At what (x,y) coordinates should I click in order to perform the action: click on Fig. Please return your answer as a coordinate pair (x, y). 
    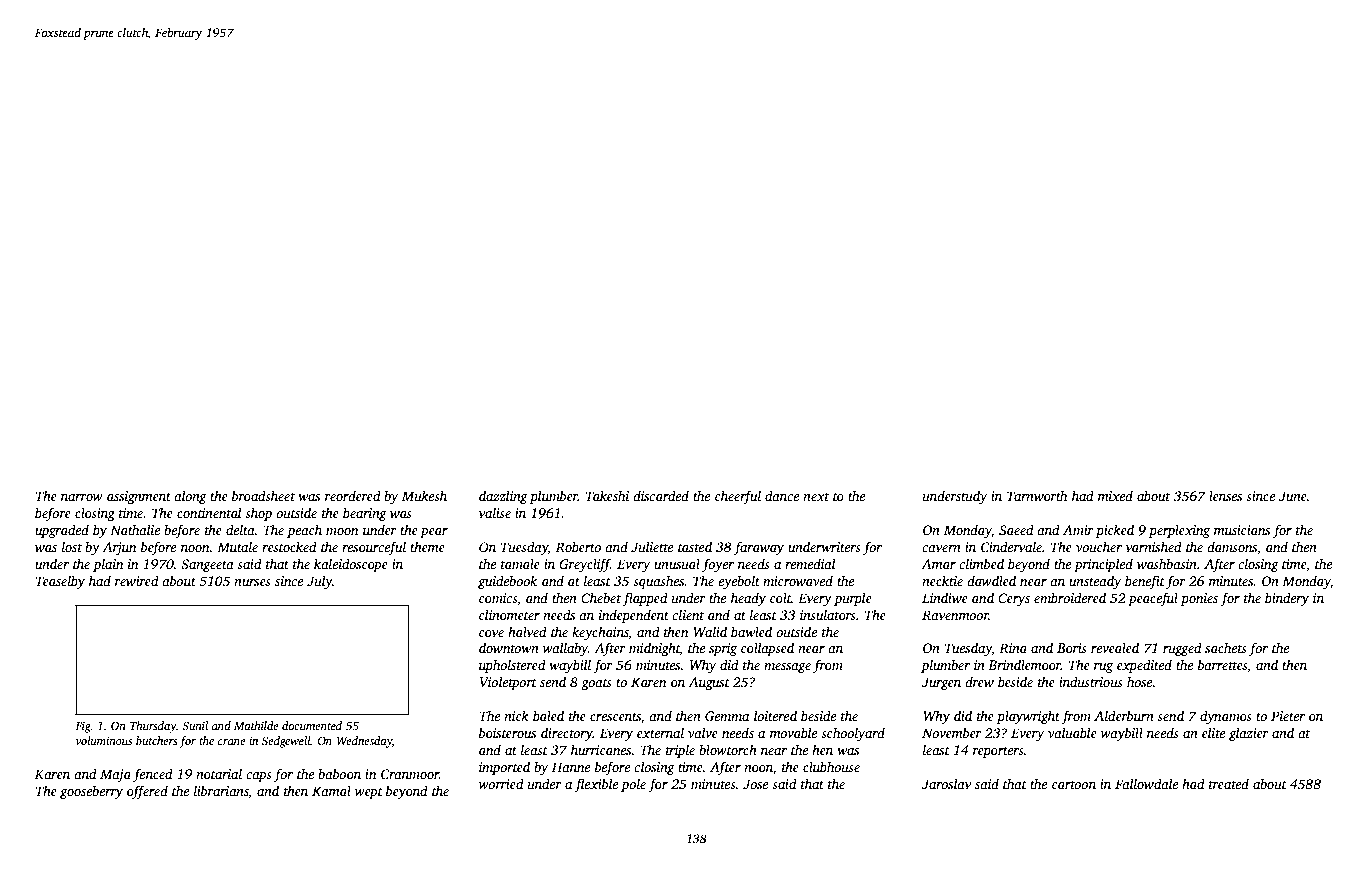
    Looking at the image, I should click on (83, 727).
